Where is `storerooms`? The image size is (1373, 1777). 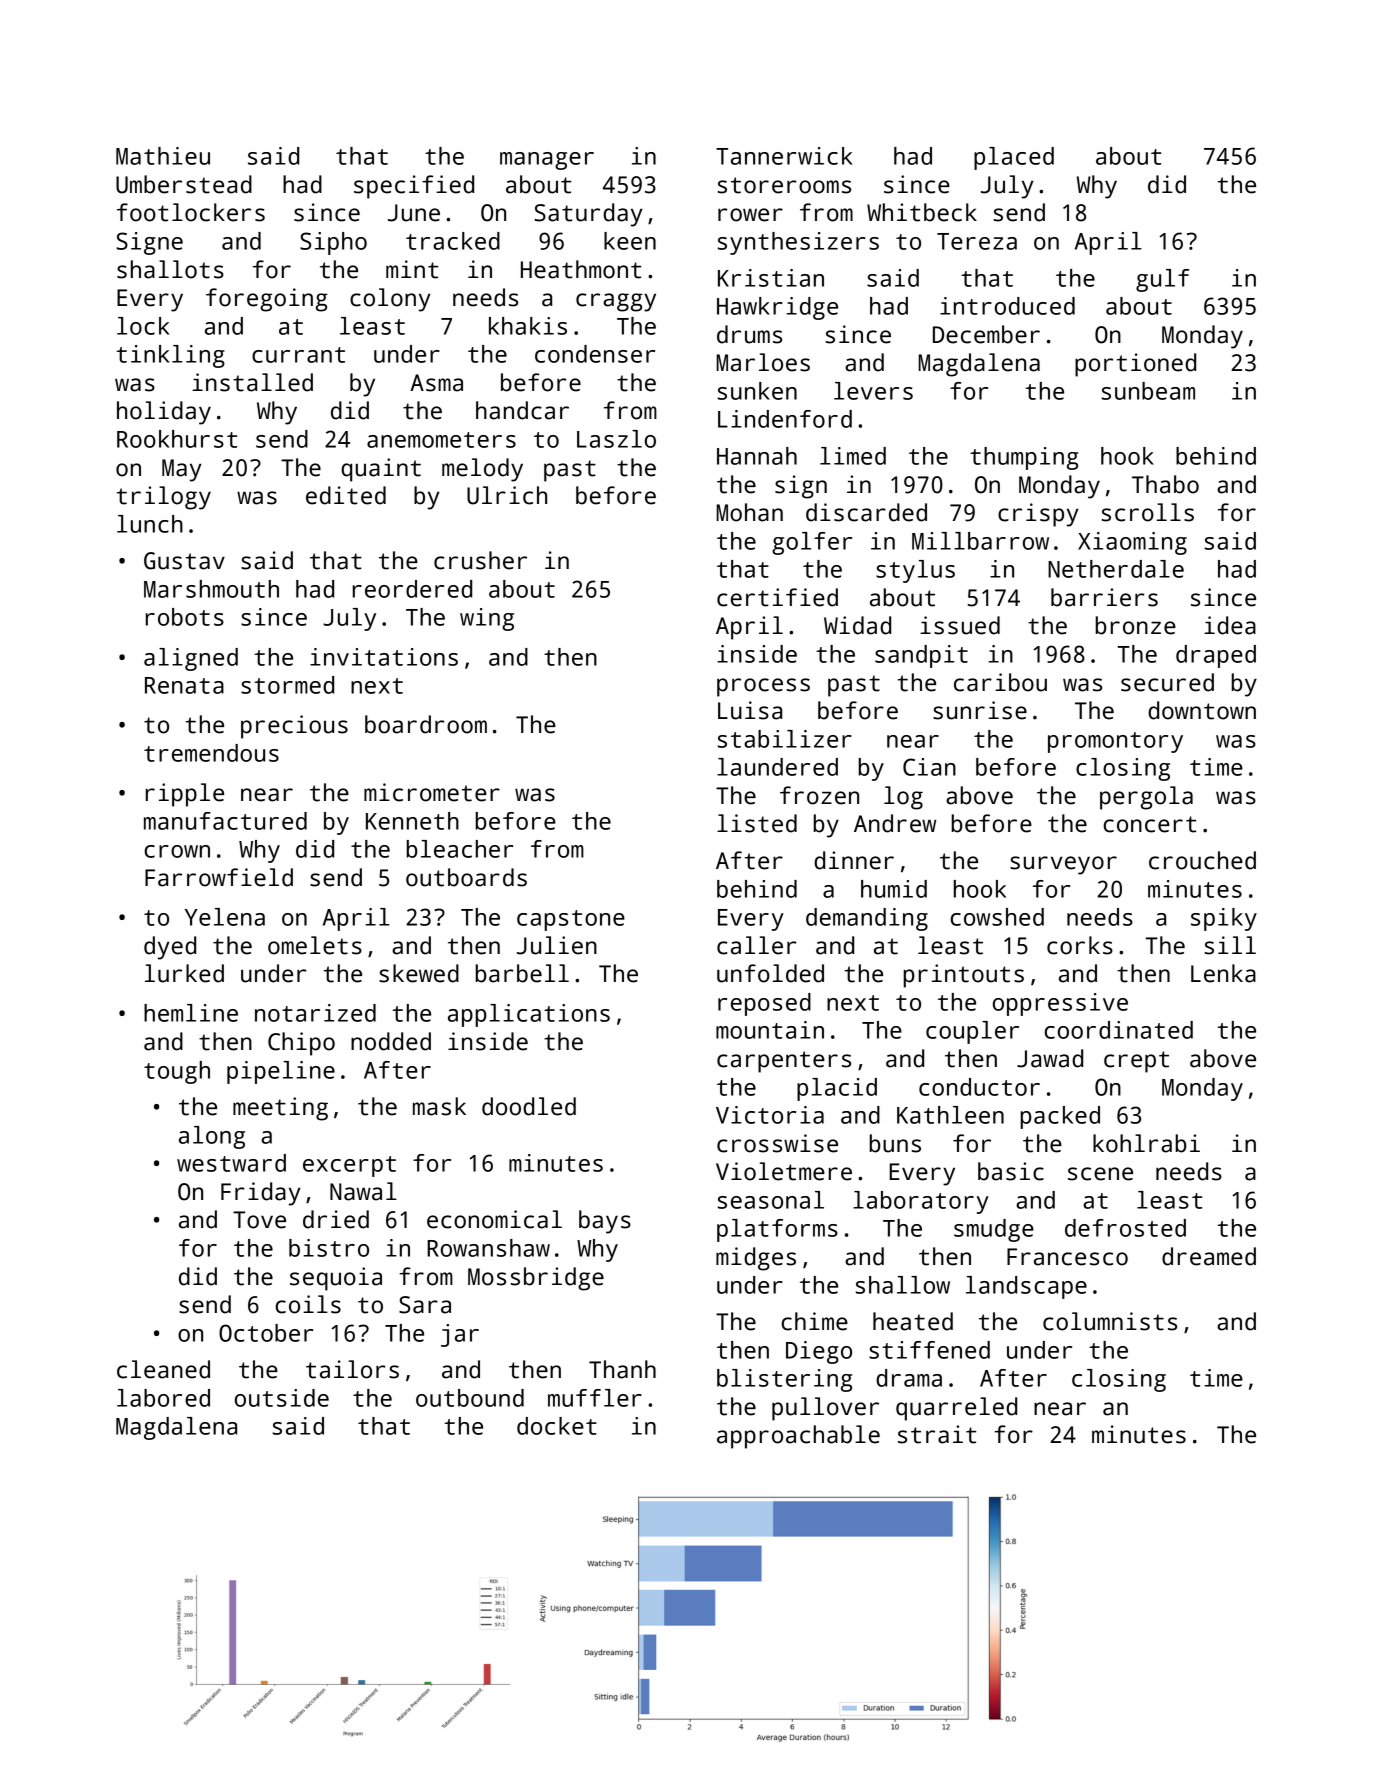
storerooms is located at coordinates (784, 185).
